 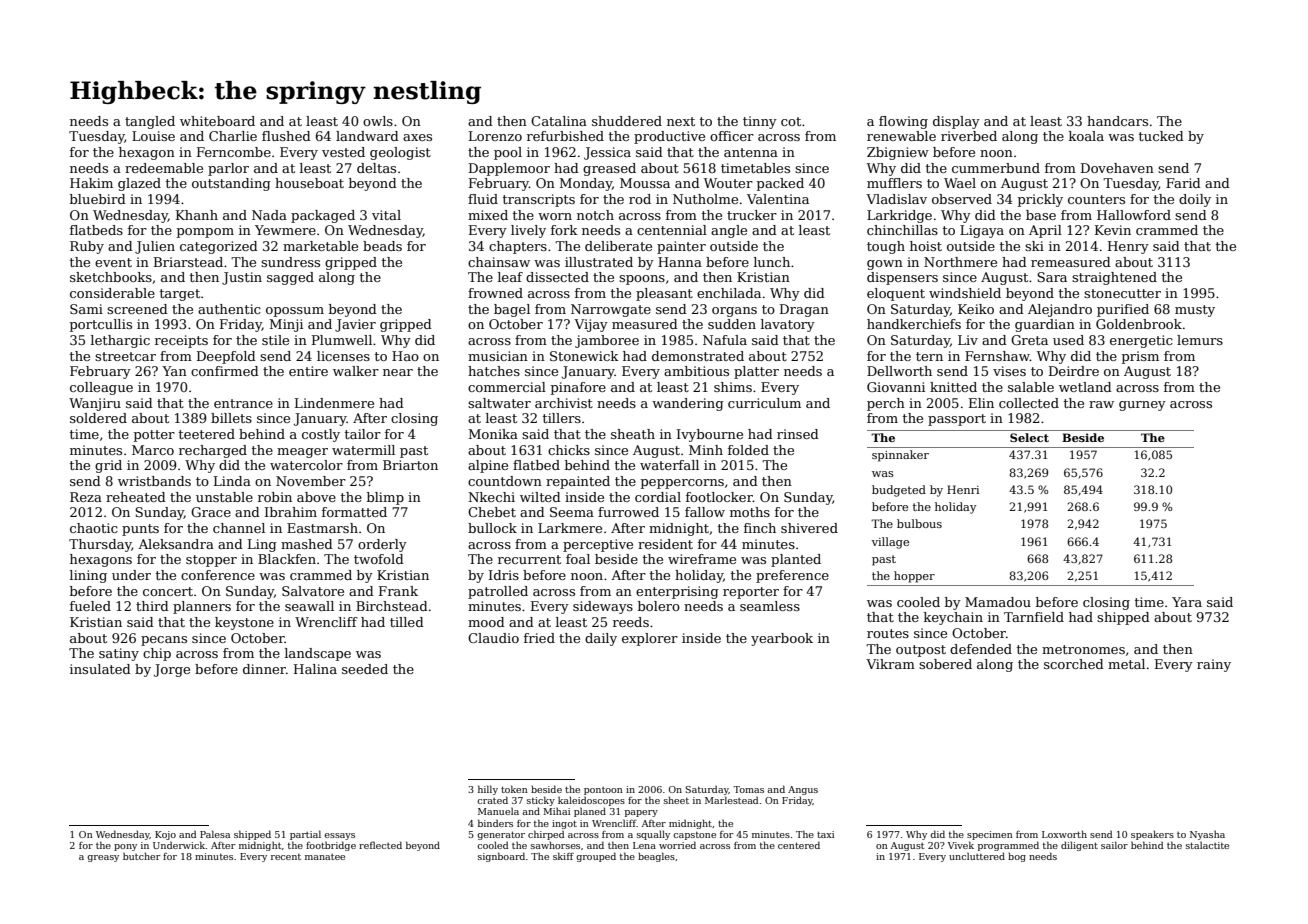 What do you see at coordinates (215, 834) in the screenshot?
I see `Palesa` at bounding box center [215, 834].
